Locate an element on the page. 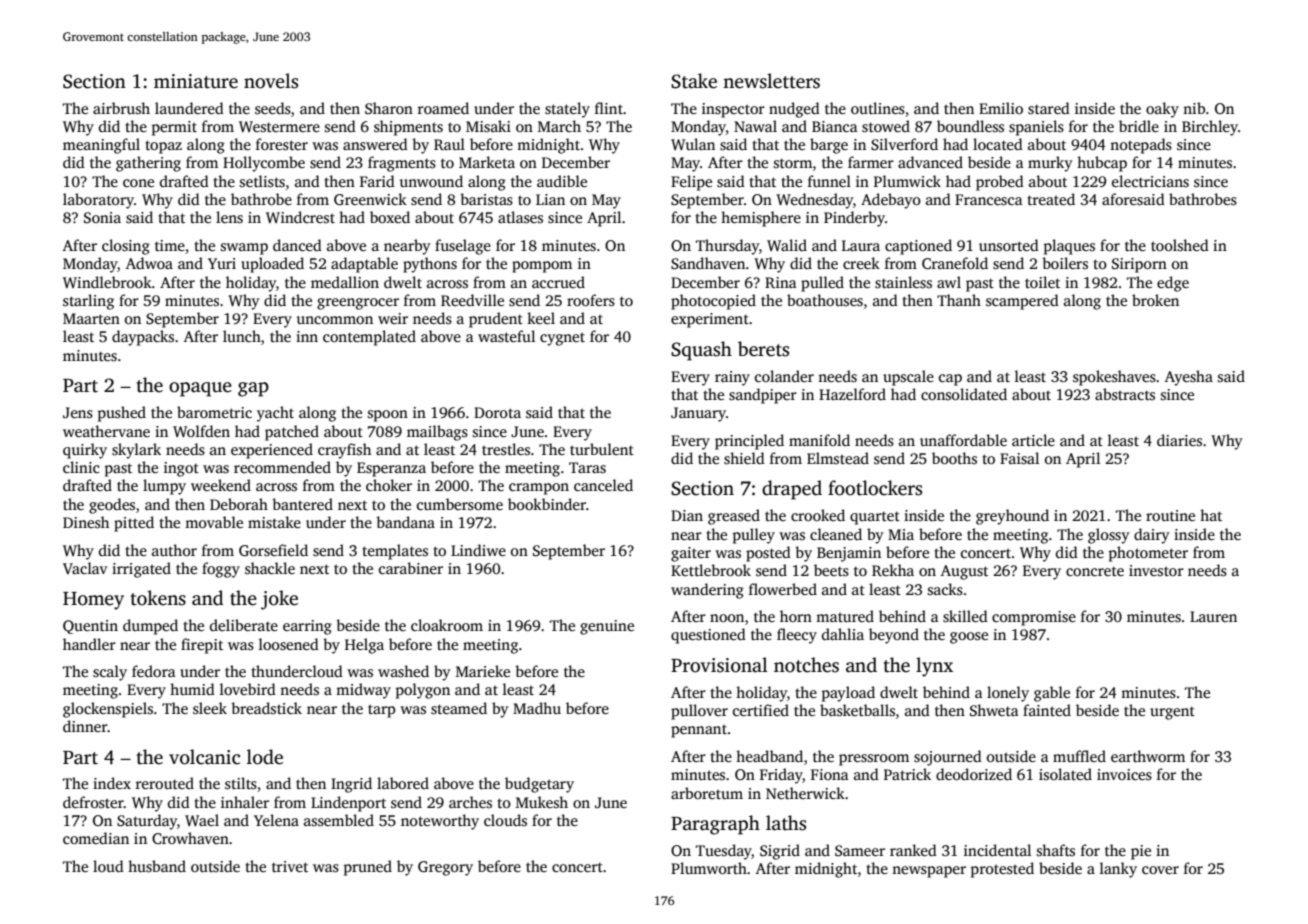 The image size is (1308, 924). index is located at coordinates (112, 783).
